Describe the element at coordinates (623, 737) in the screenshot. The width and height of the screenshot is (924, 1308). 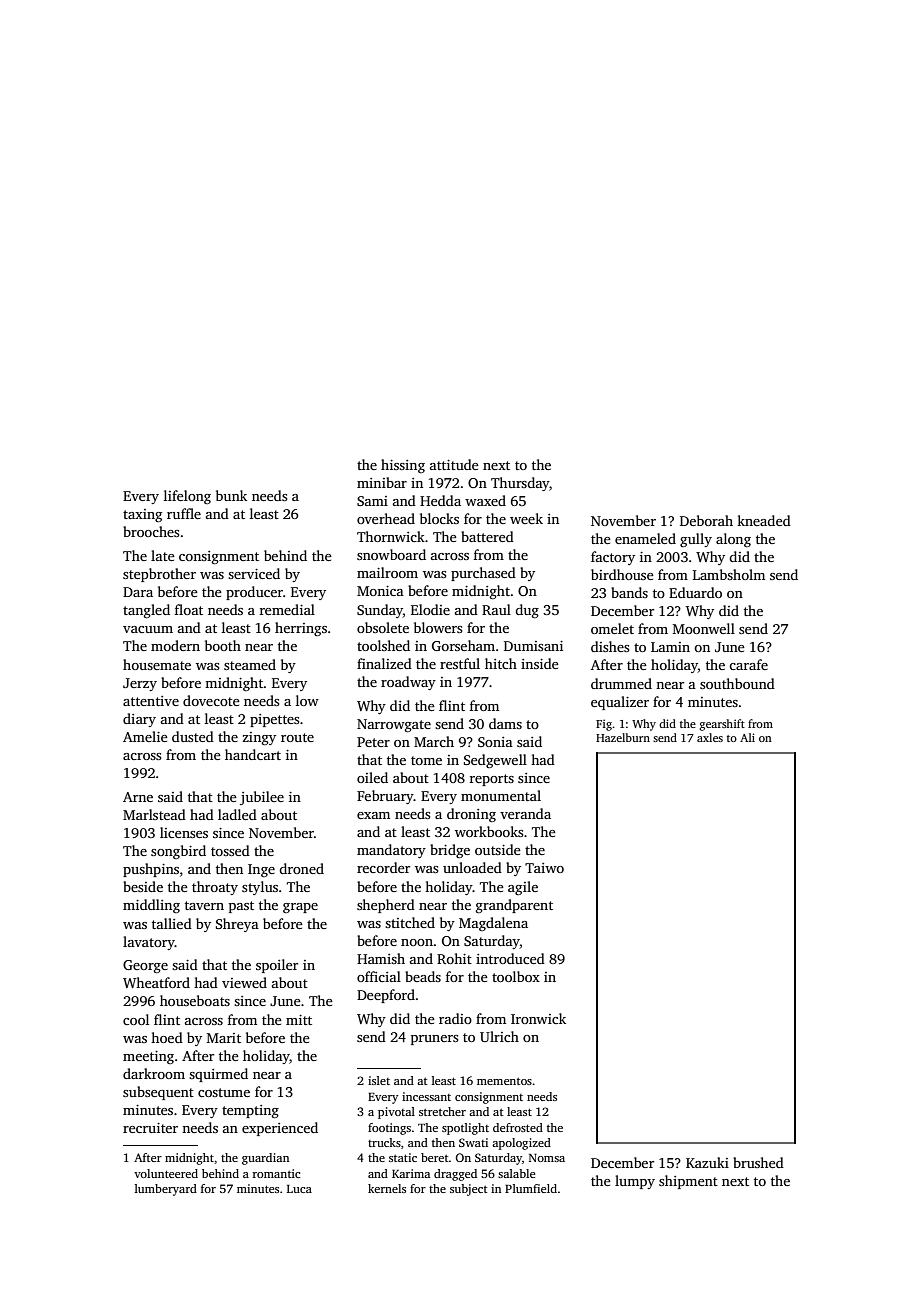
I see `Hazelburn` at that location.
